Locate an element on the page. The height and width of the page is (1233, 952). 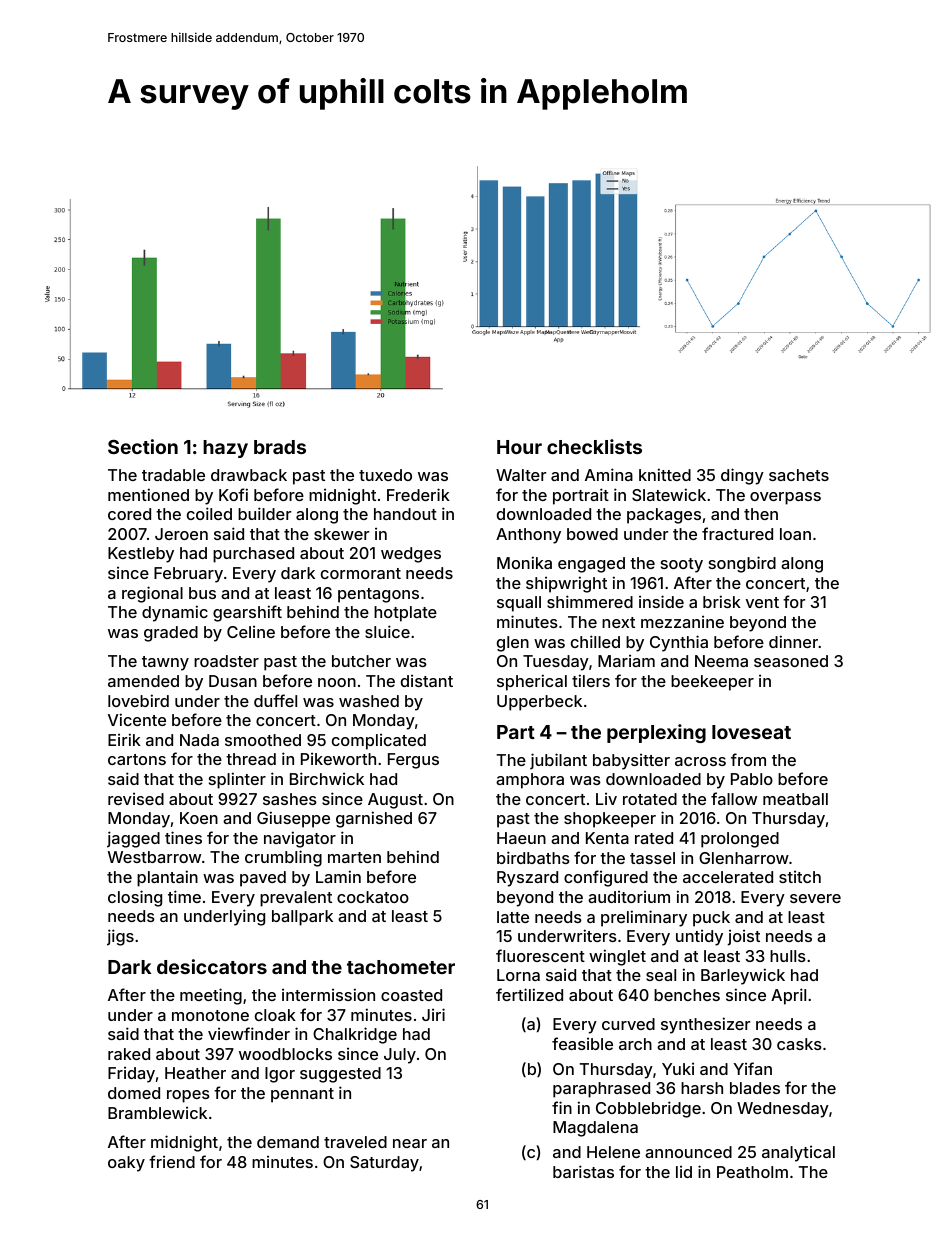
raked is located at coordinates (129, 1054).
